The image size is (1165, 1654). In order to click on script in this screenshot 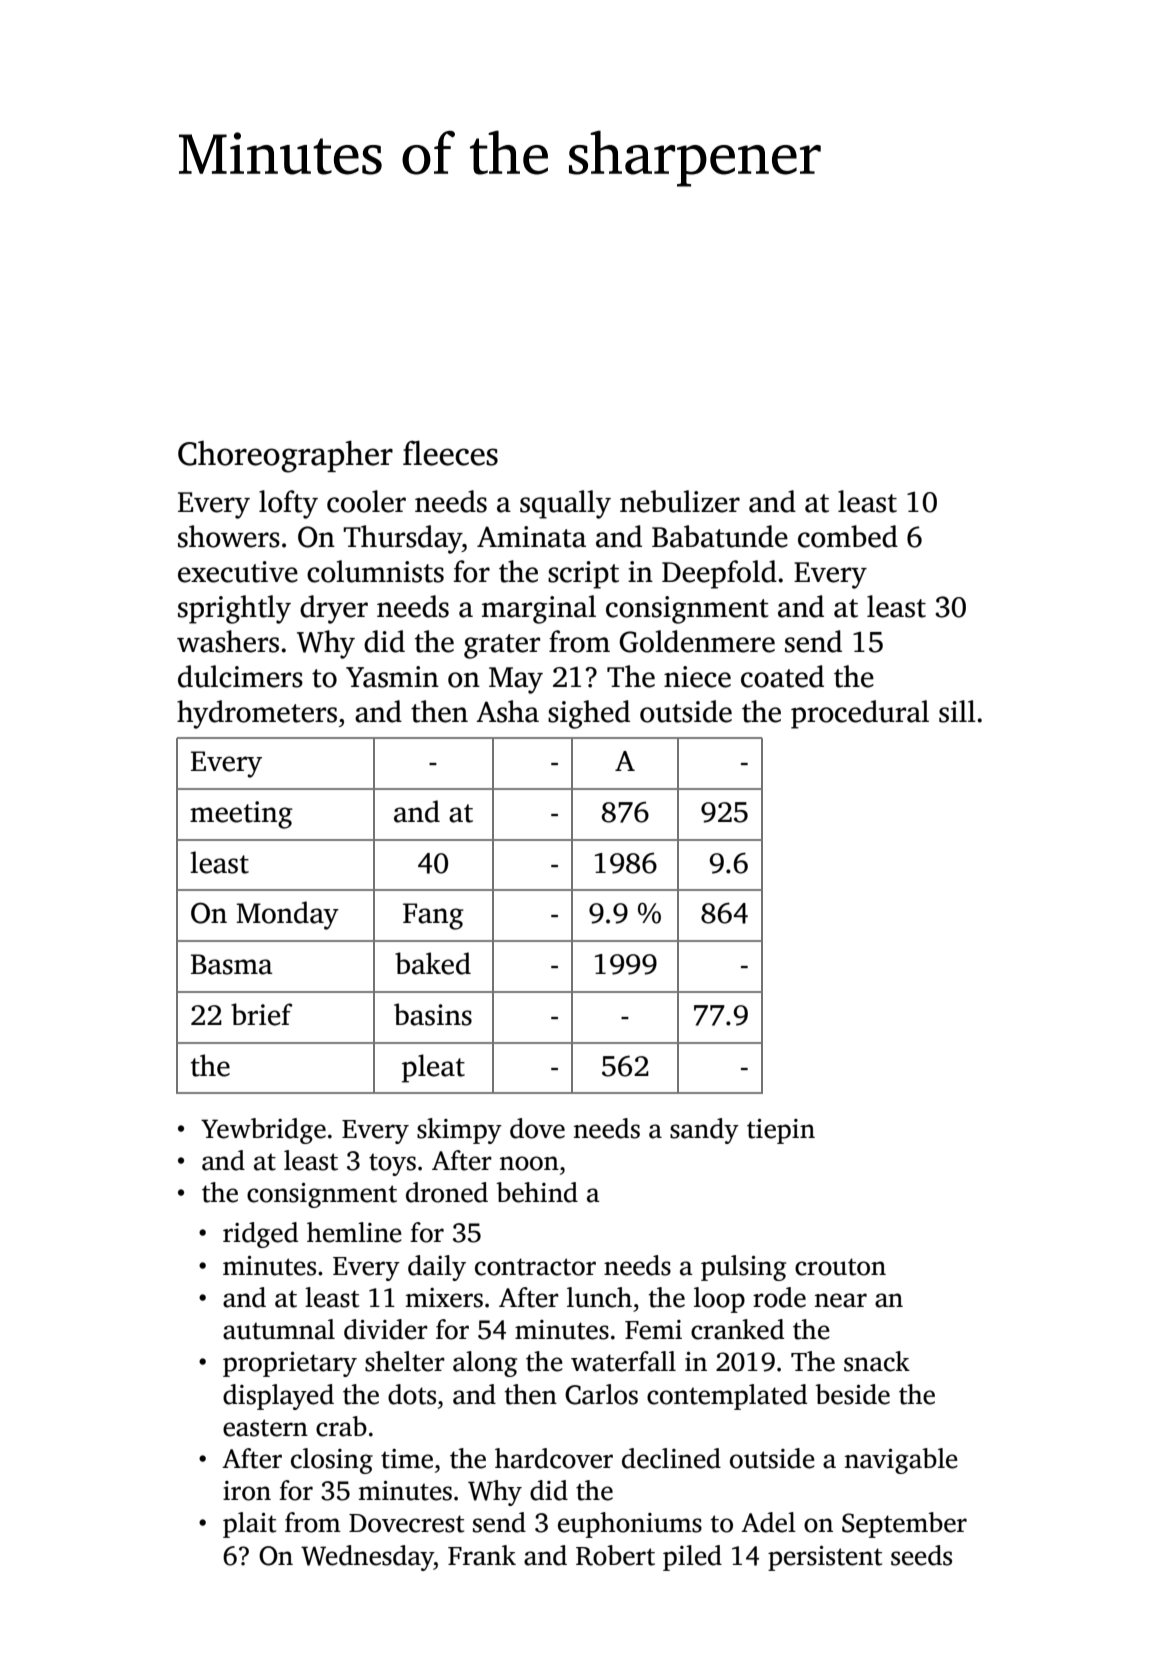, I will do `click(583, 575)`.
